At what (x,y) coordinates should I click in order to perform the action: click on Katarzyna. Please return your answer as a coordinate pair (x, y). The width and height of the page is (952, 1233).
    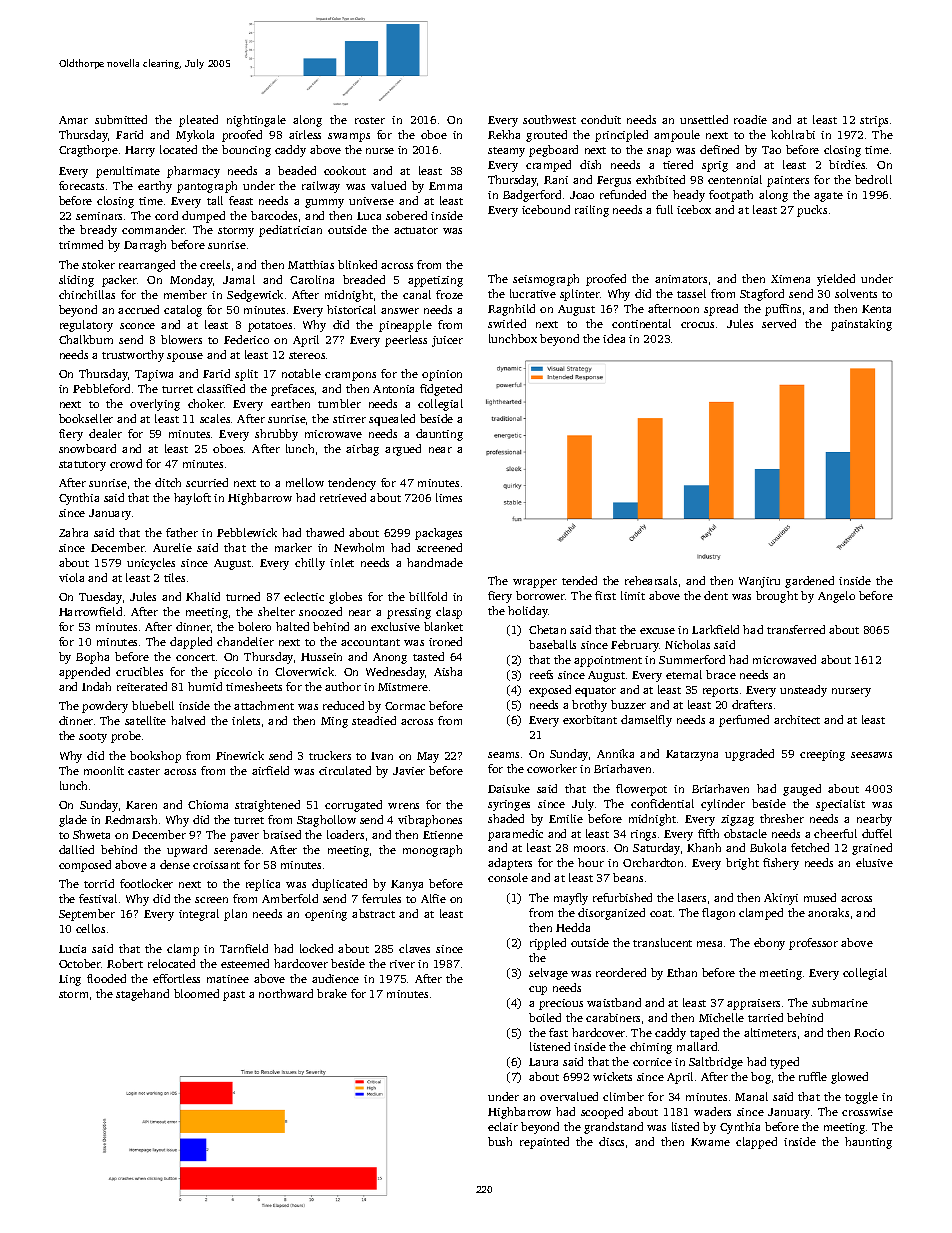
    Looking at the image, I should click on (692, 755).
